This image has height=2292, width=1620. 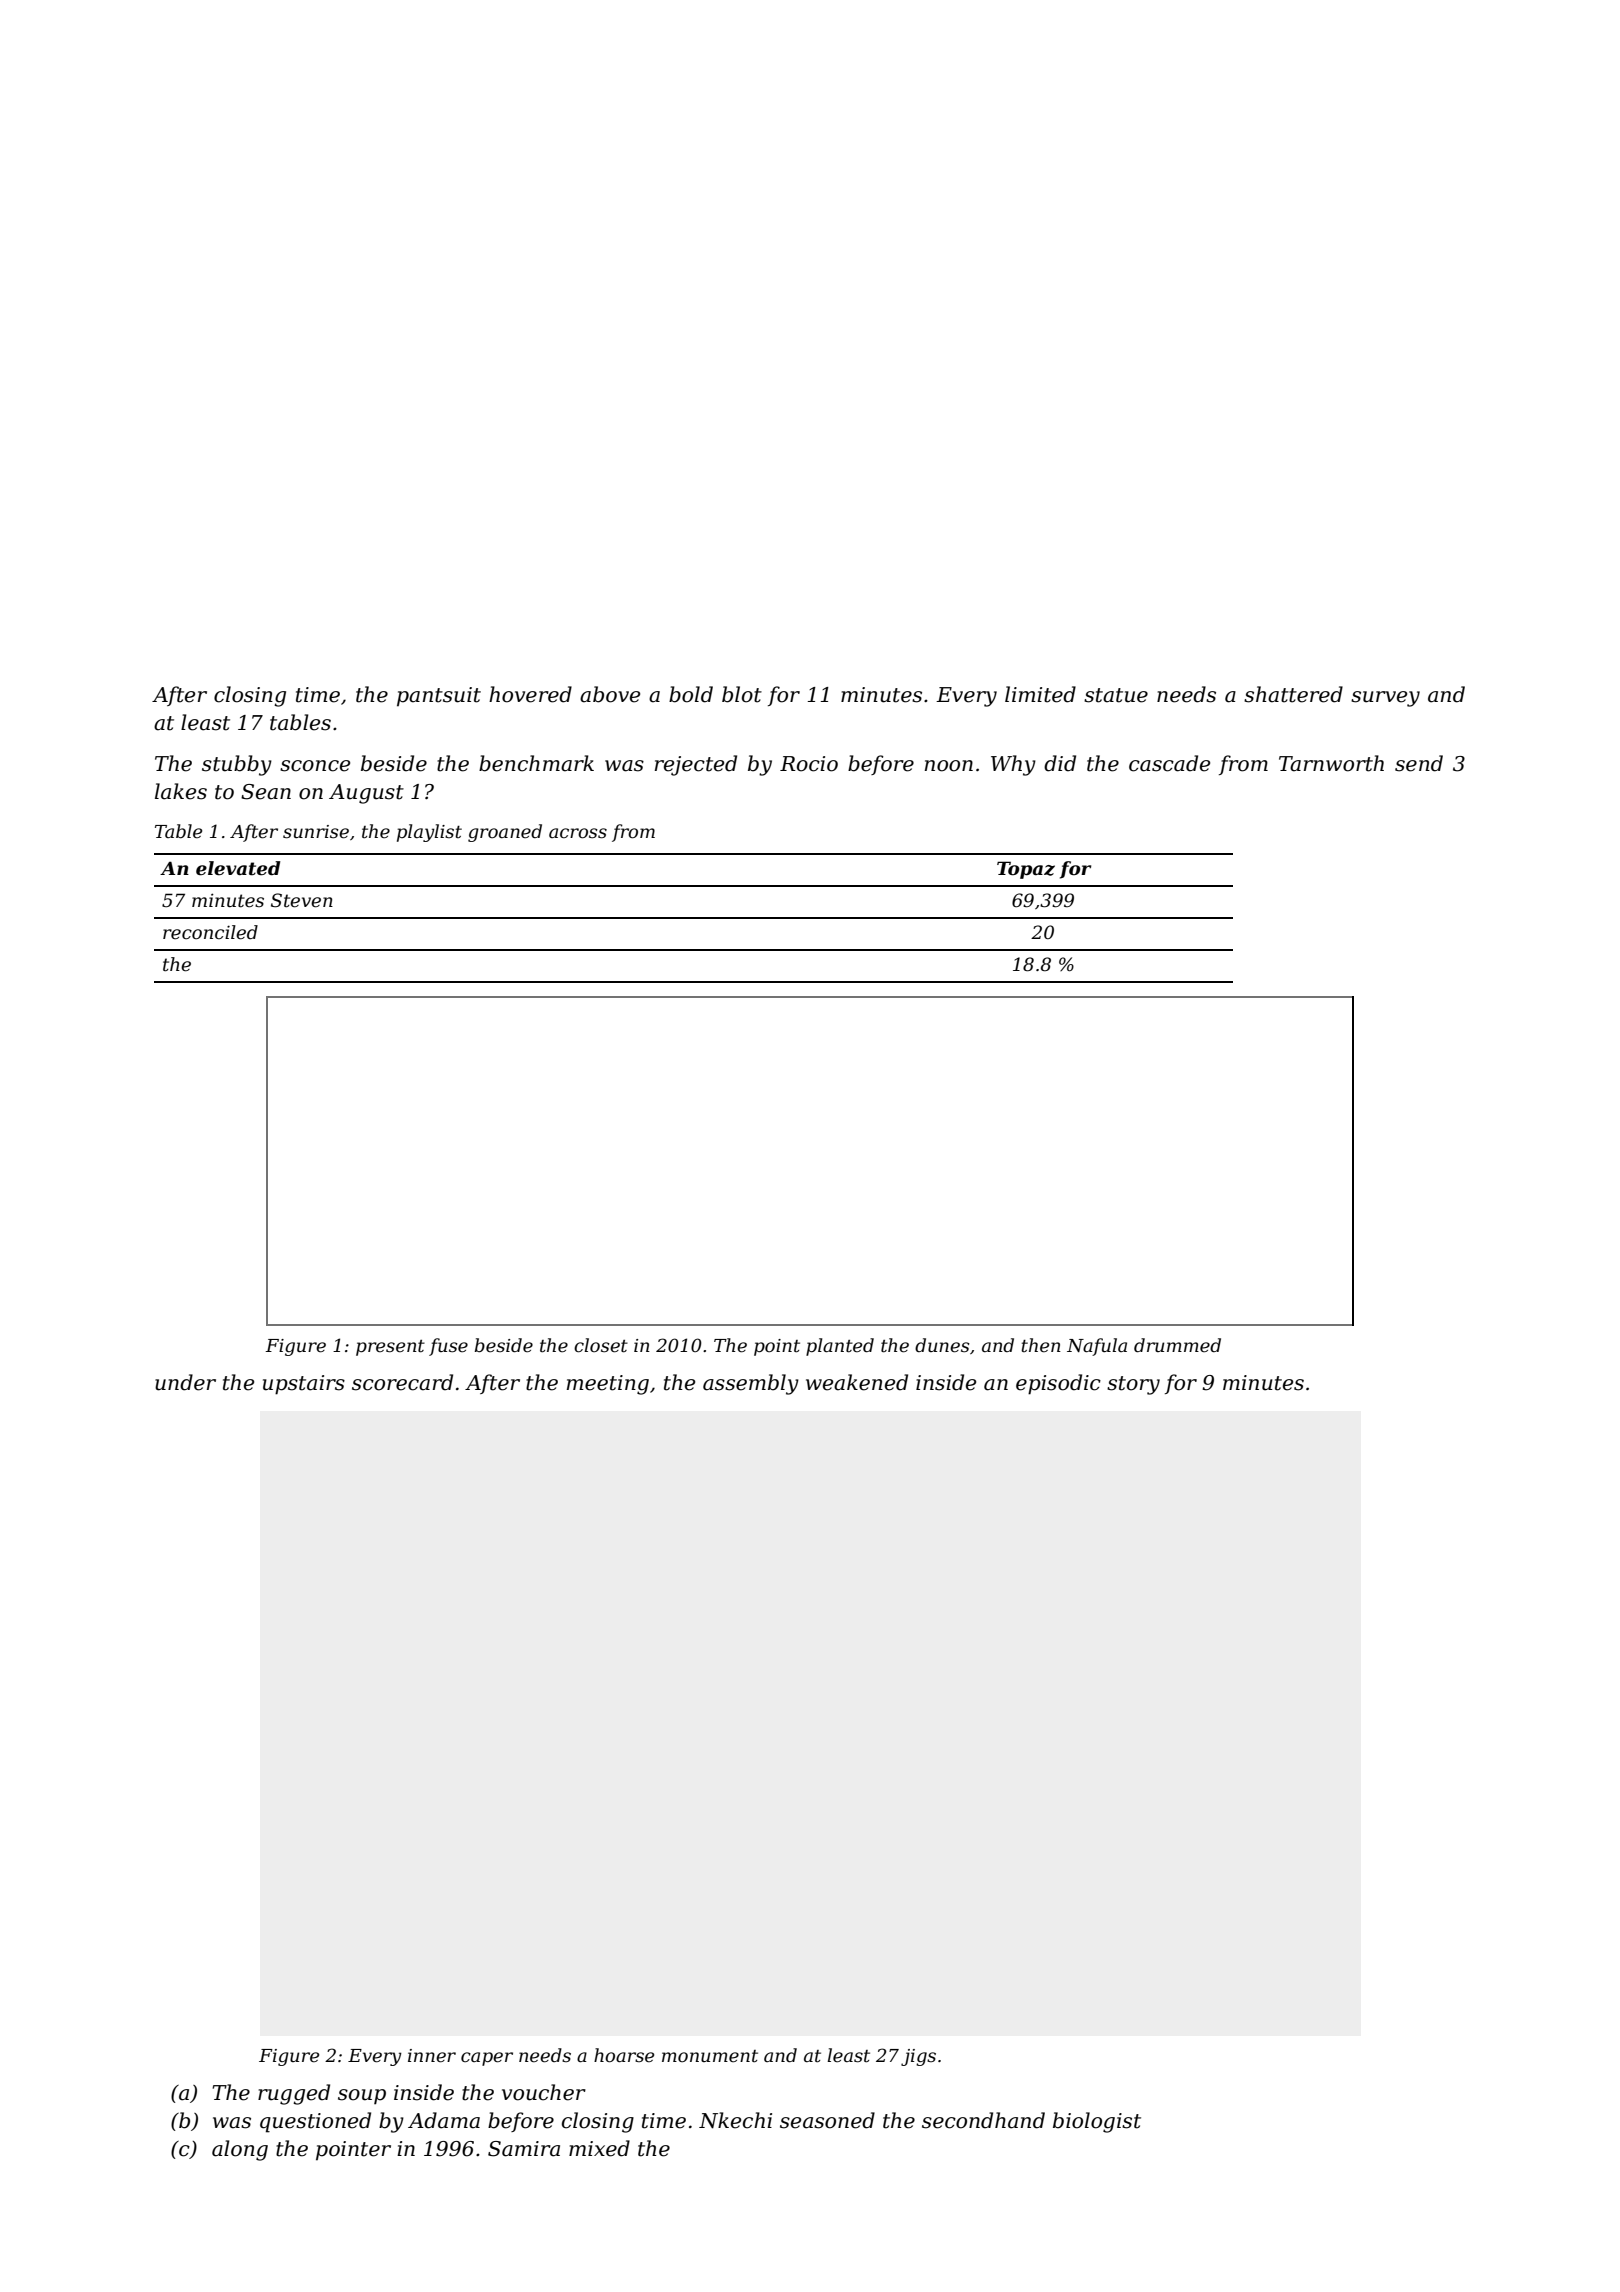 I want to click on rugged, so click(x=294, y=2094).
